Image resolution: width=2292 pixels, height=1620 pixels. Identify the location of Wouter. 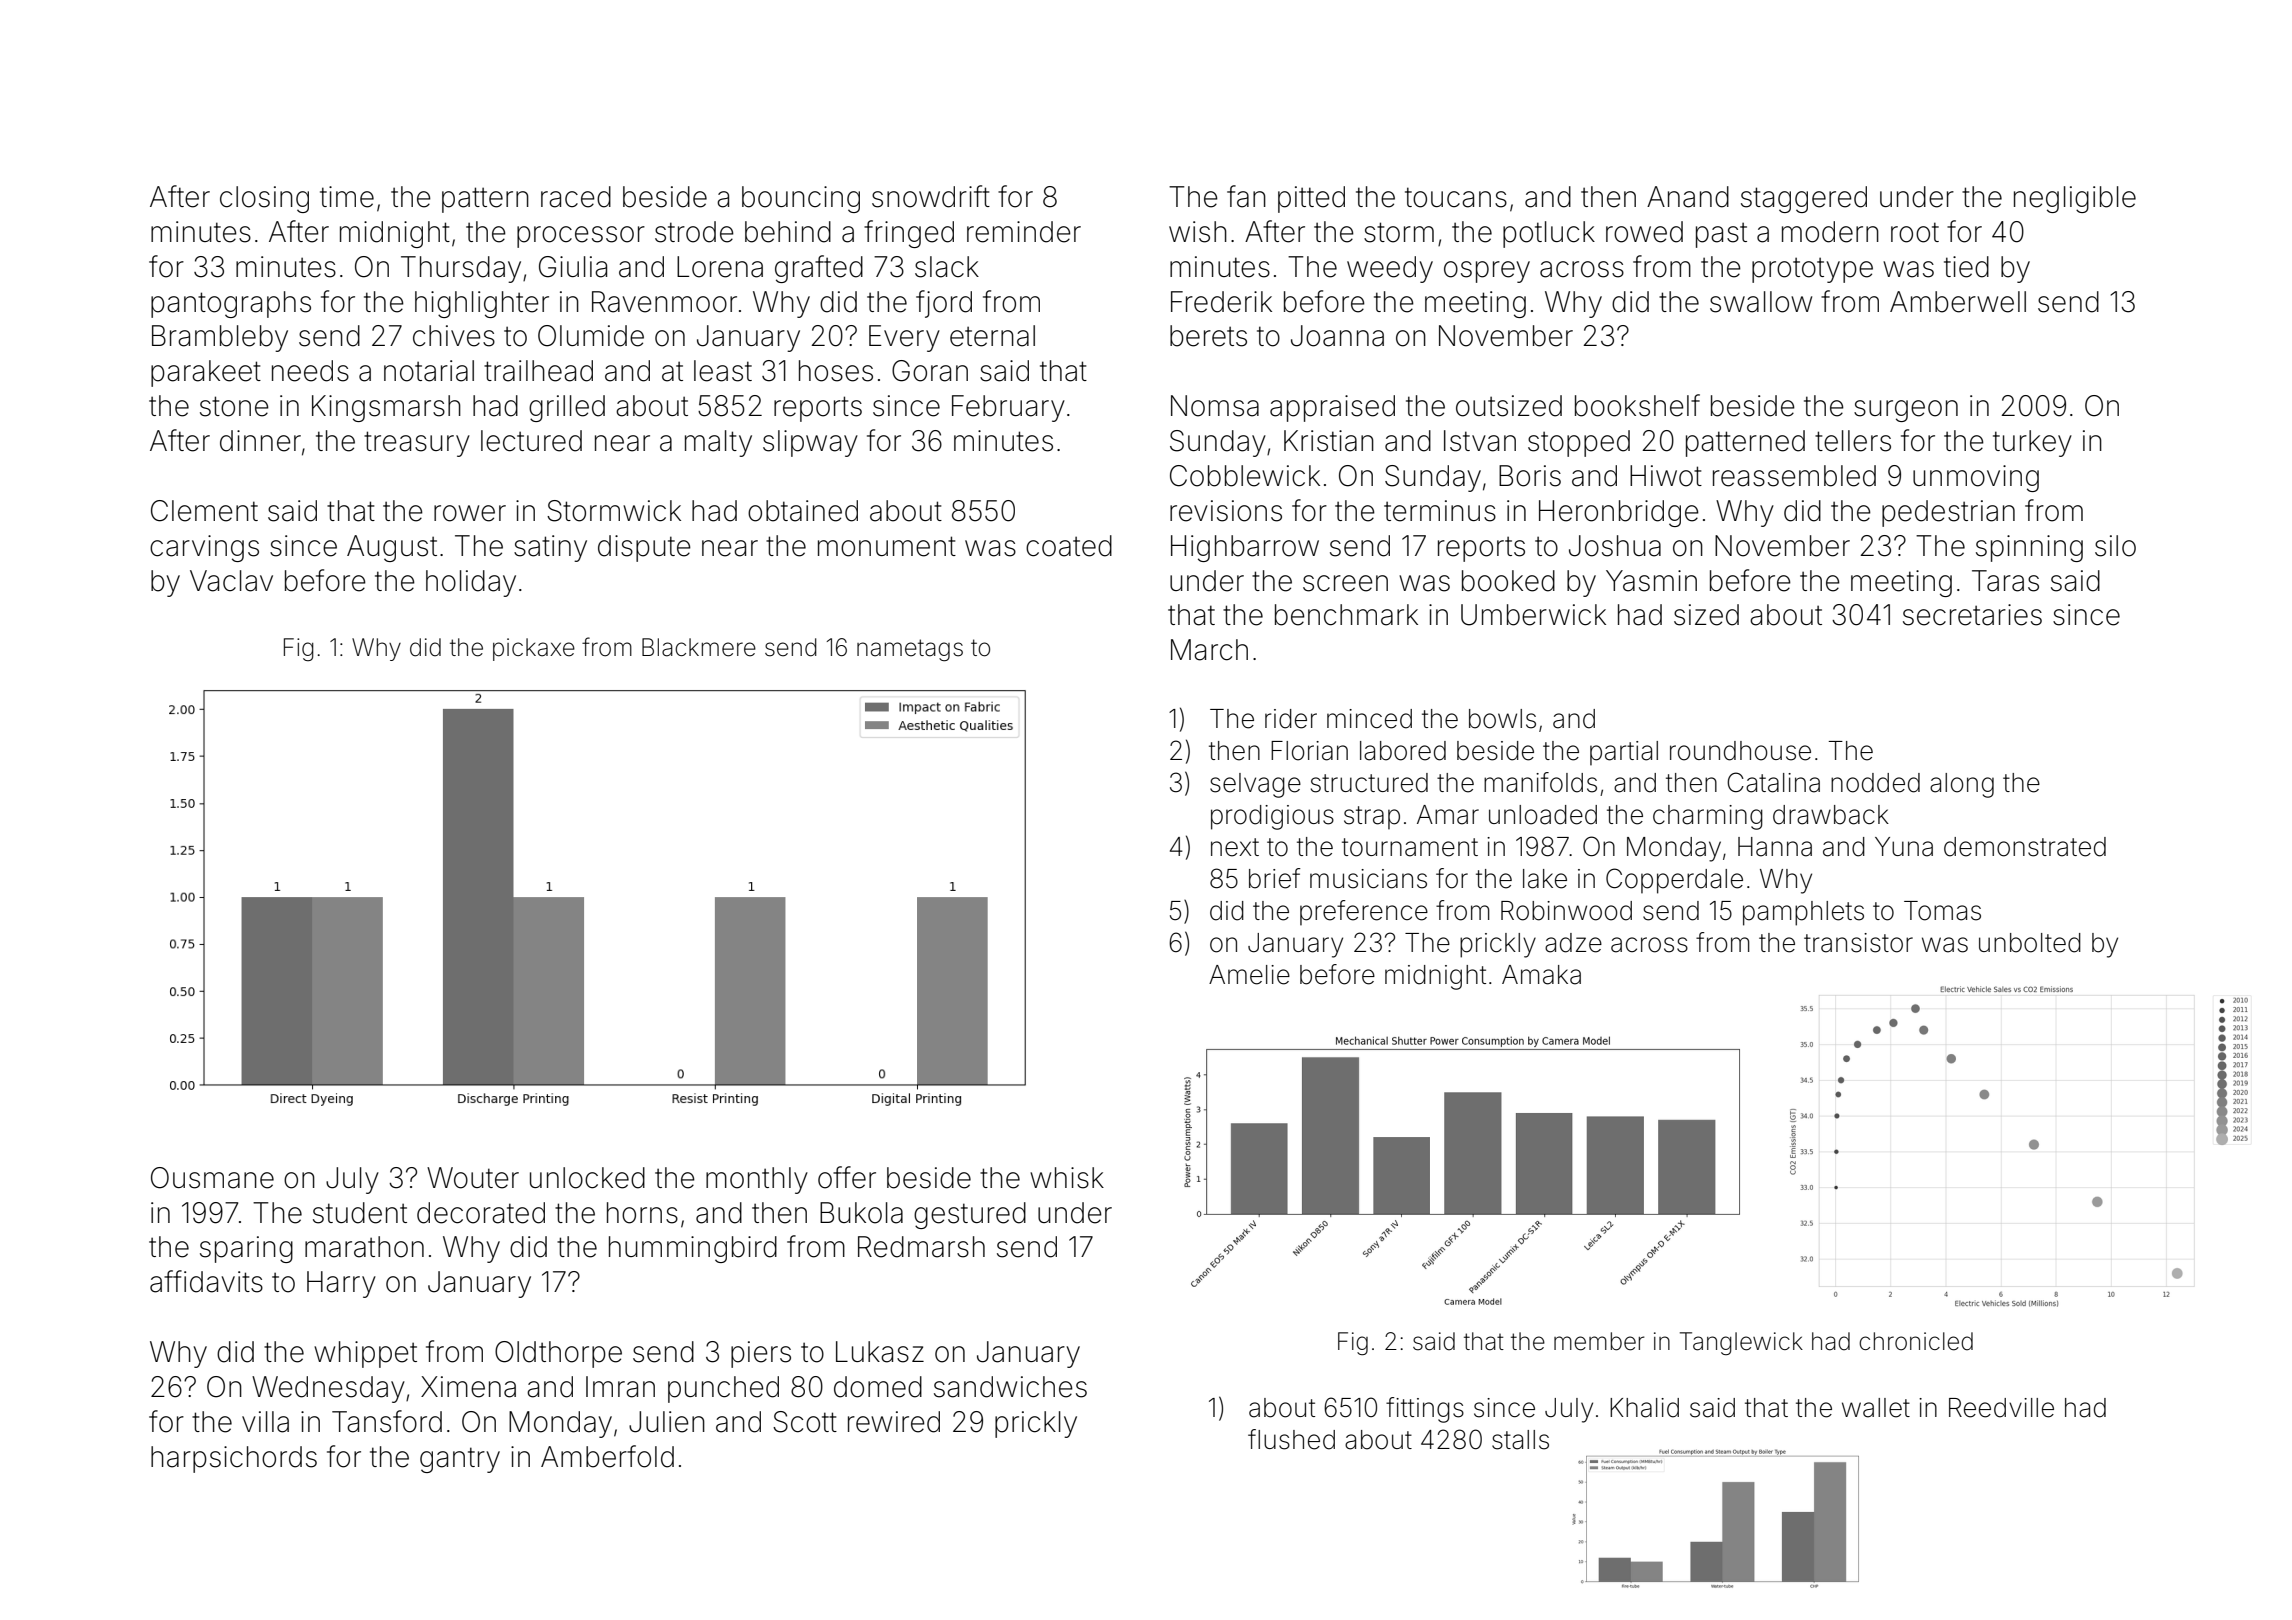
(473, 1178).
